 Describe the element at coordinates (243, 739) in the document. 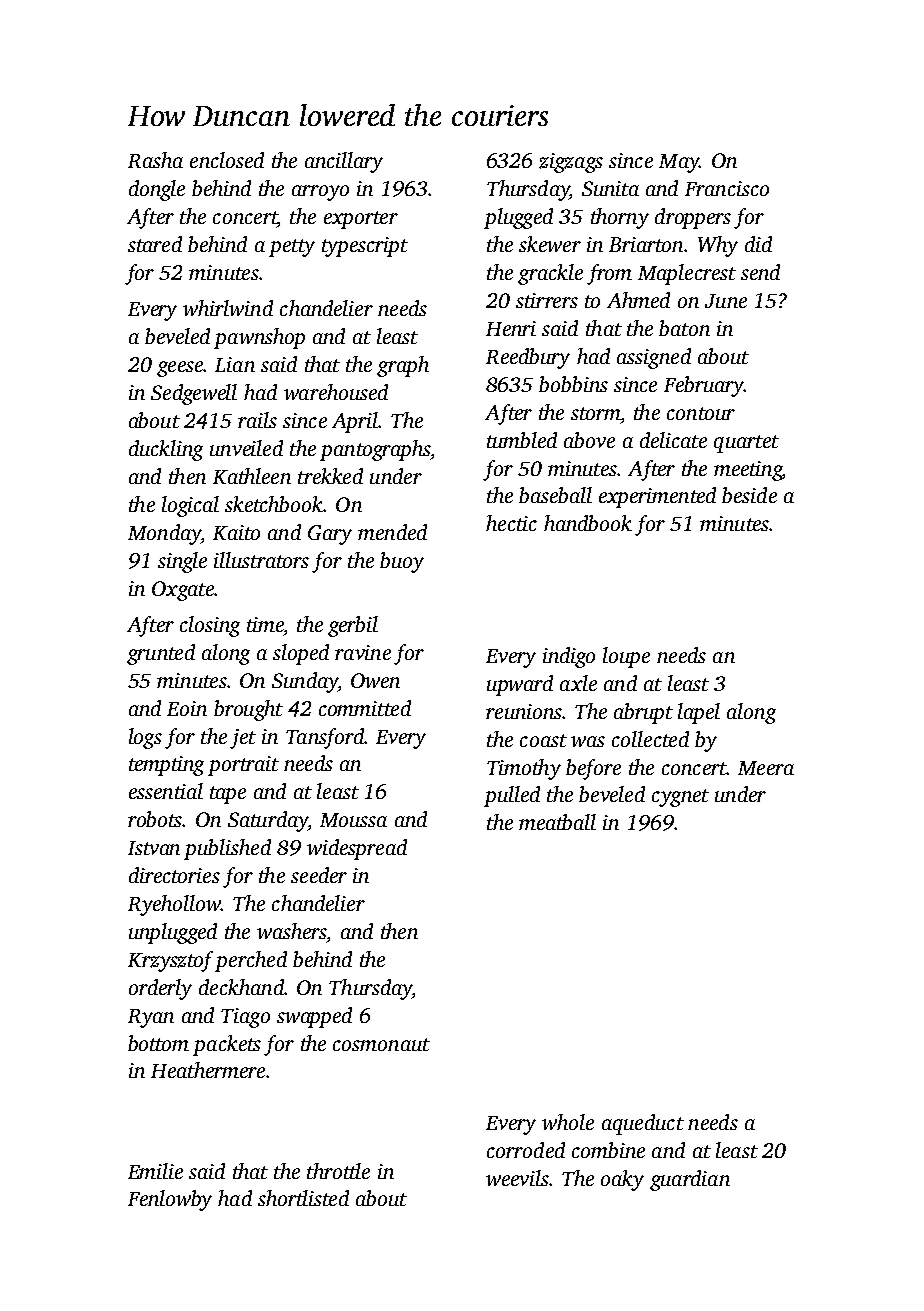

I see `jet` at that location.
